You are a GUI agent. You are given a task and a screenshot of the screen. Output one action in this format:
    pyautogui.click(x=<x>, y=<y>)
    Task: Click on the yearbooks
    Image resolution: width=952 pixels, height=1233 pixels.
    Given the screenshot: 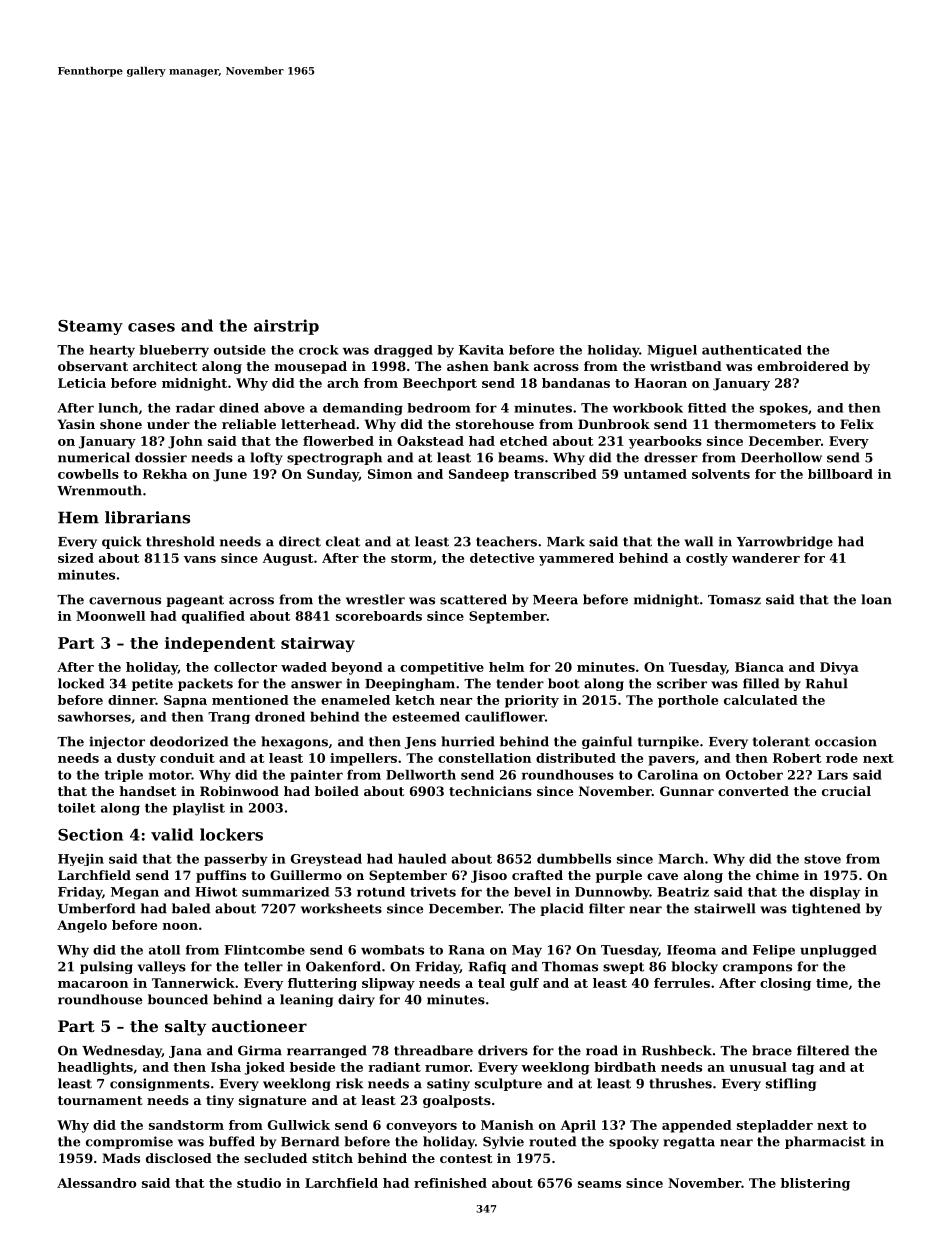 What is the action you would take?
    pyautogui.click(x=665, y=442)
